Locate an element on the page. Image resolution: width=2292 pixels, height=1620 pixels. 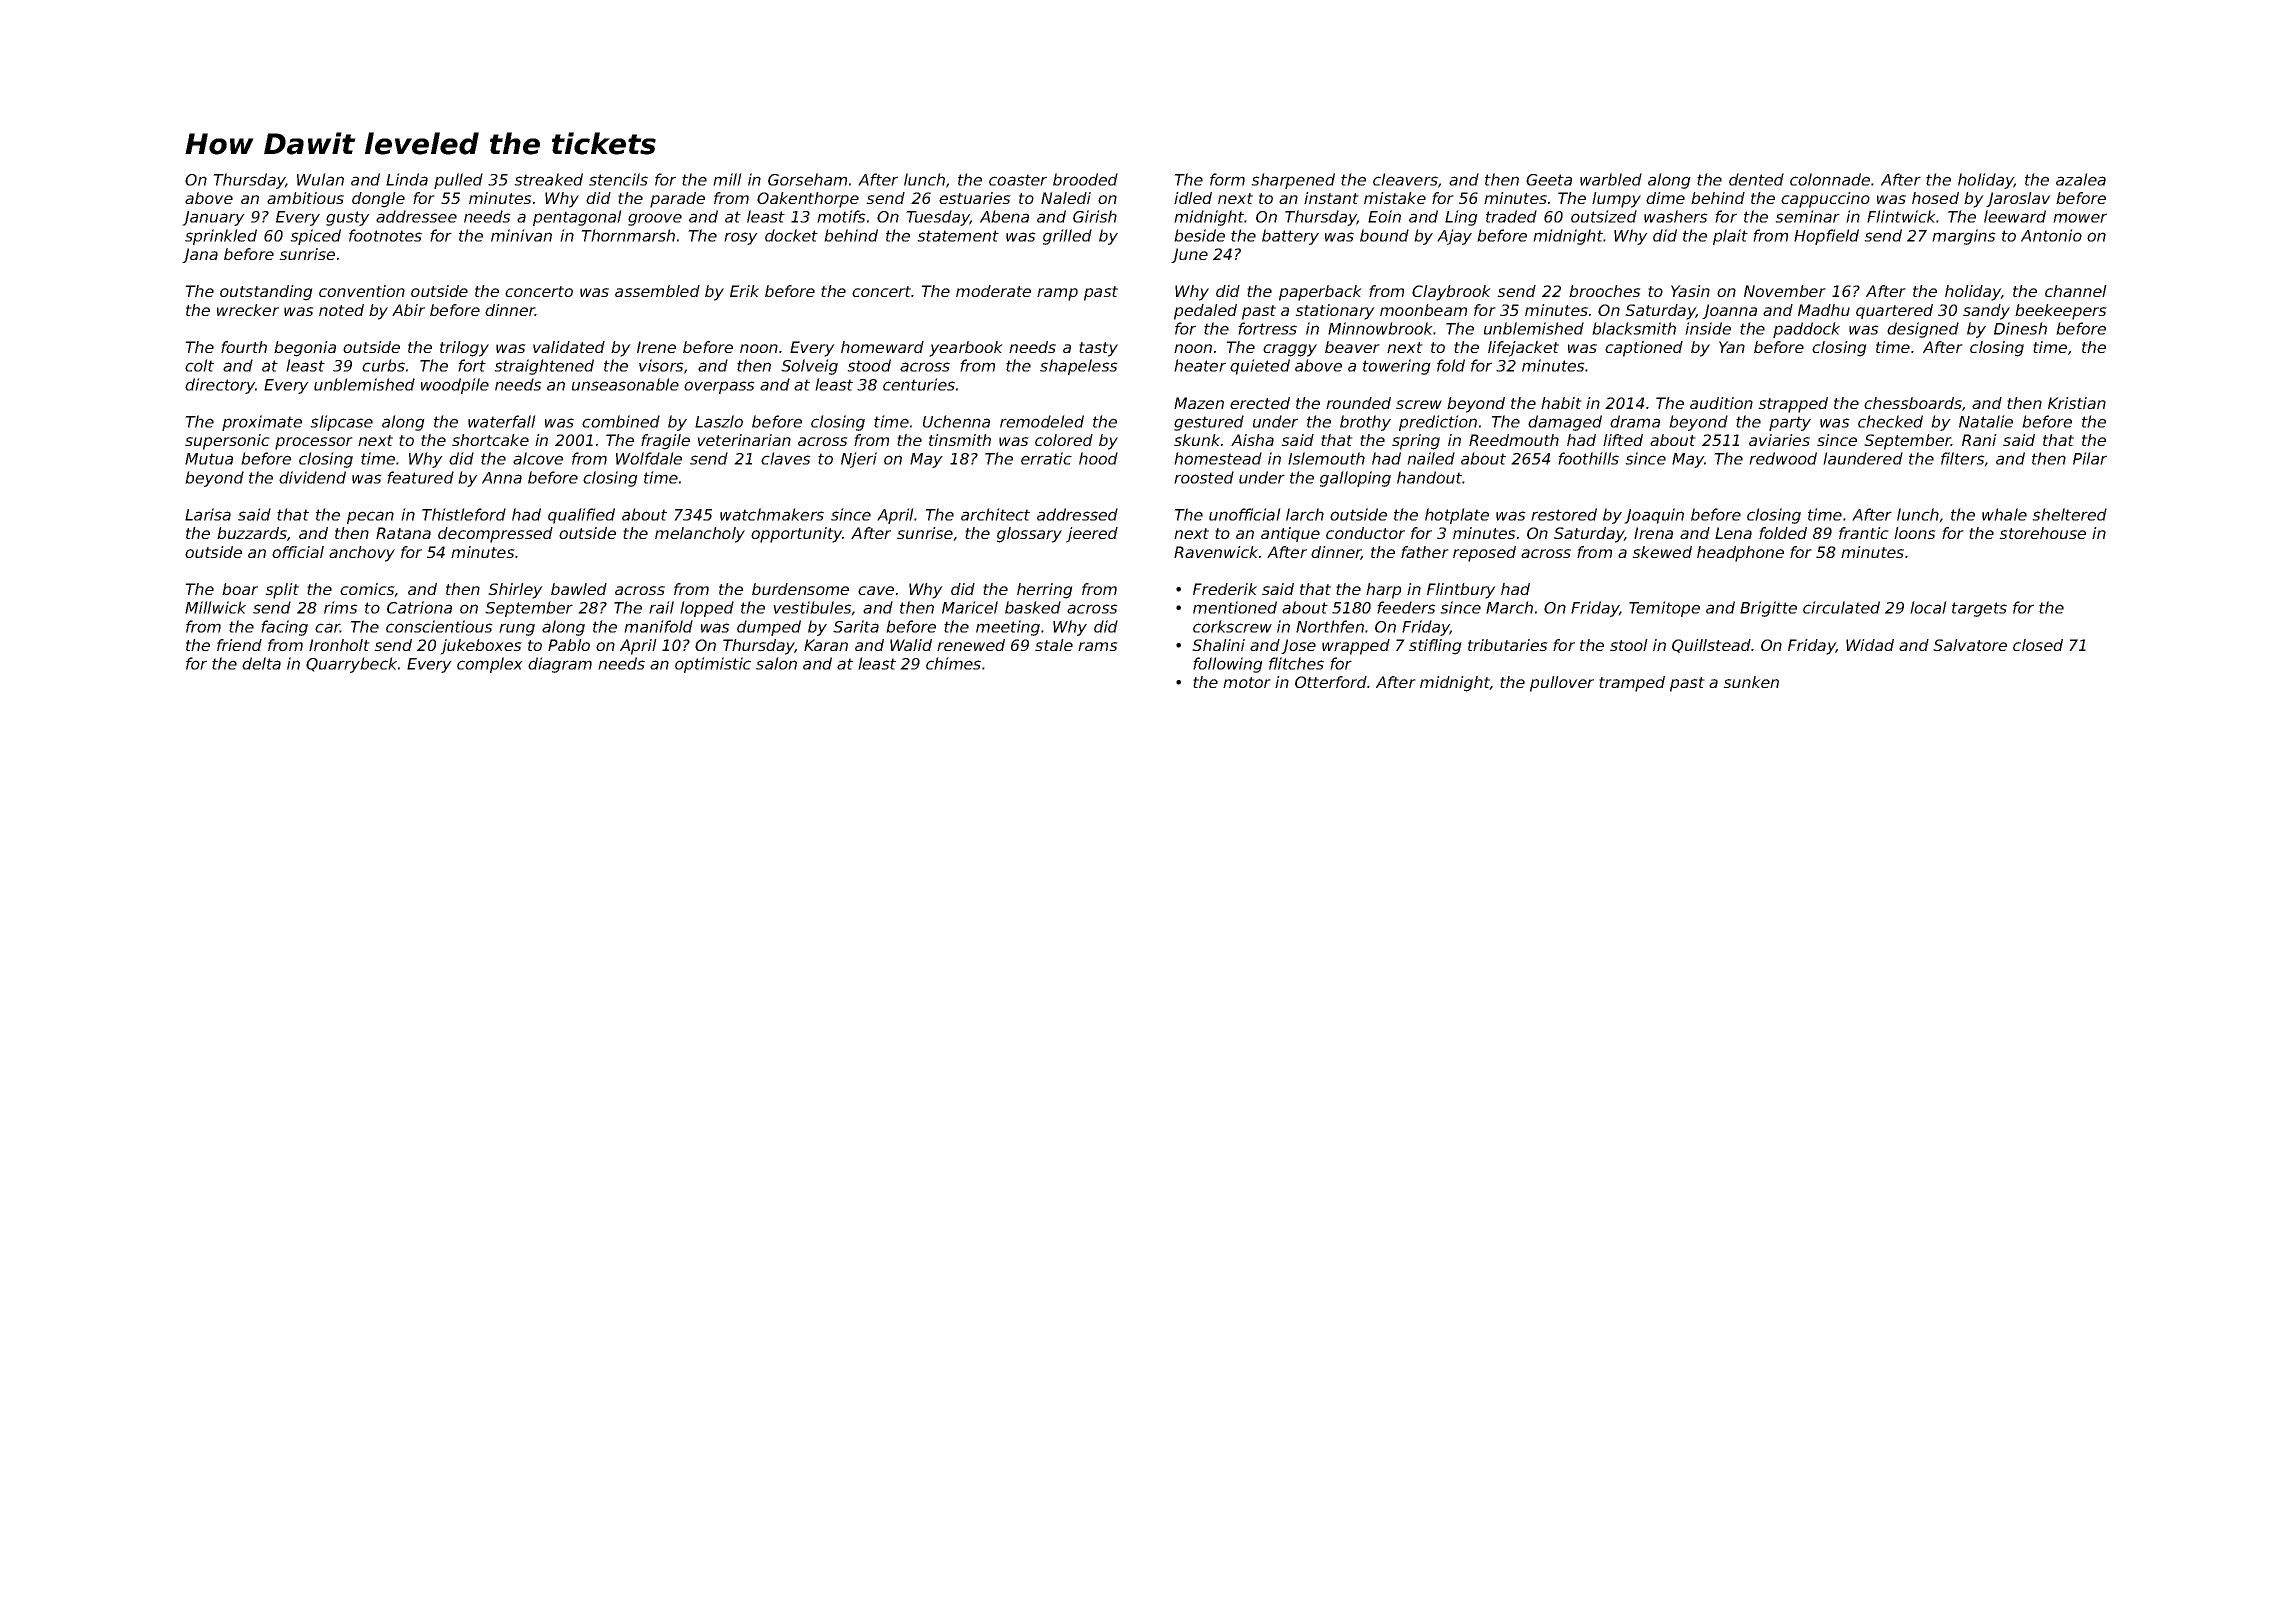
spiced is located at coordinates (315, 237).
